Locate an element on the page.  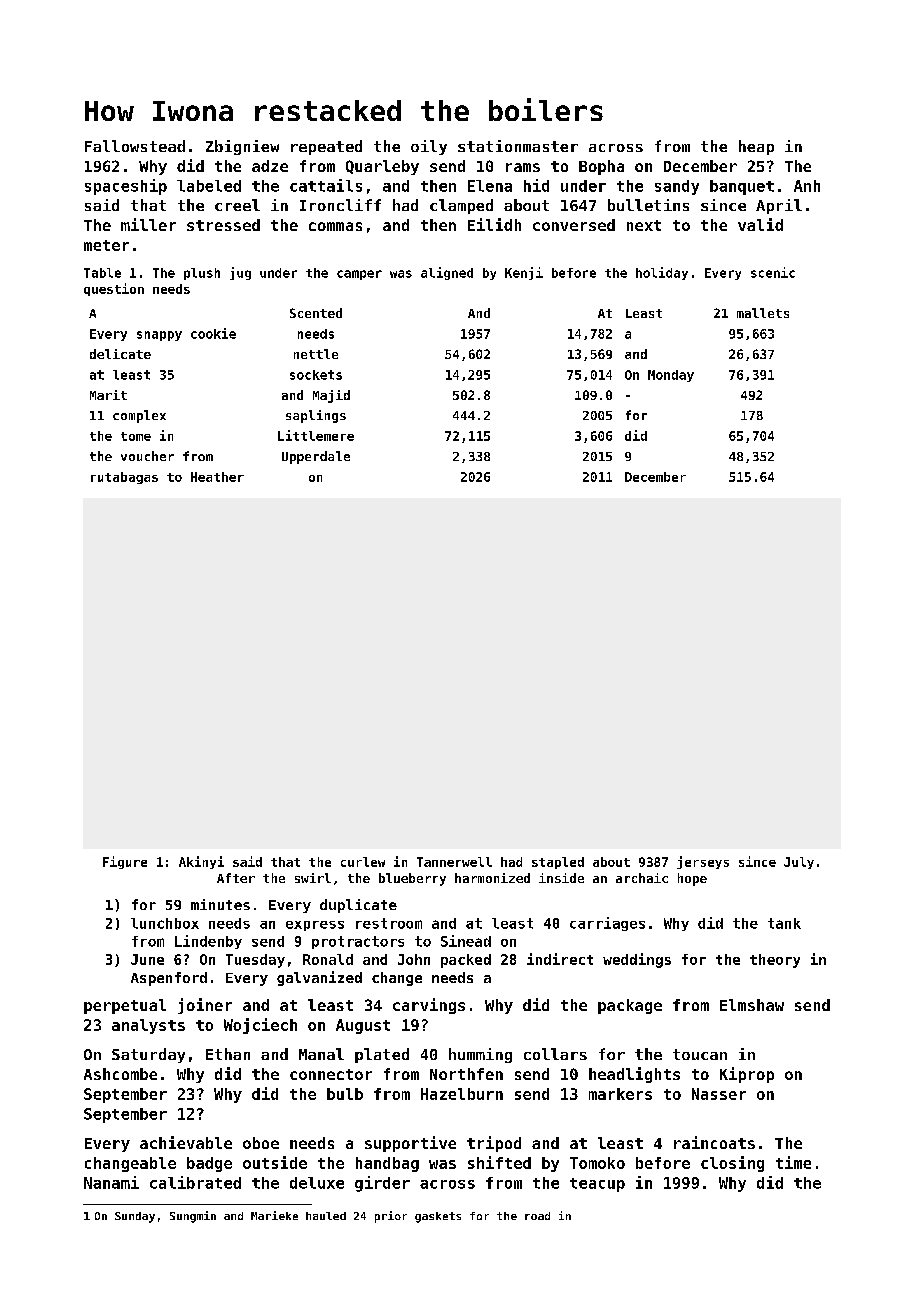
July is located at coordinates (799, 863).
